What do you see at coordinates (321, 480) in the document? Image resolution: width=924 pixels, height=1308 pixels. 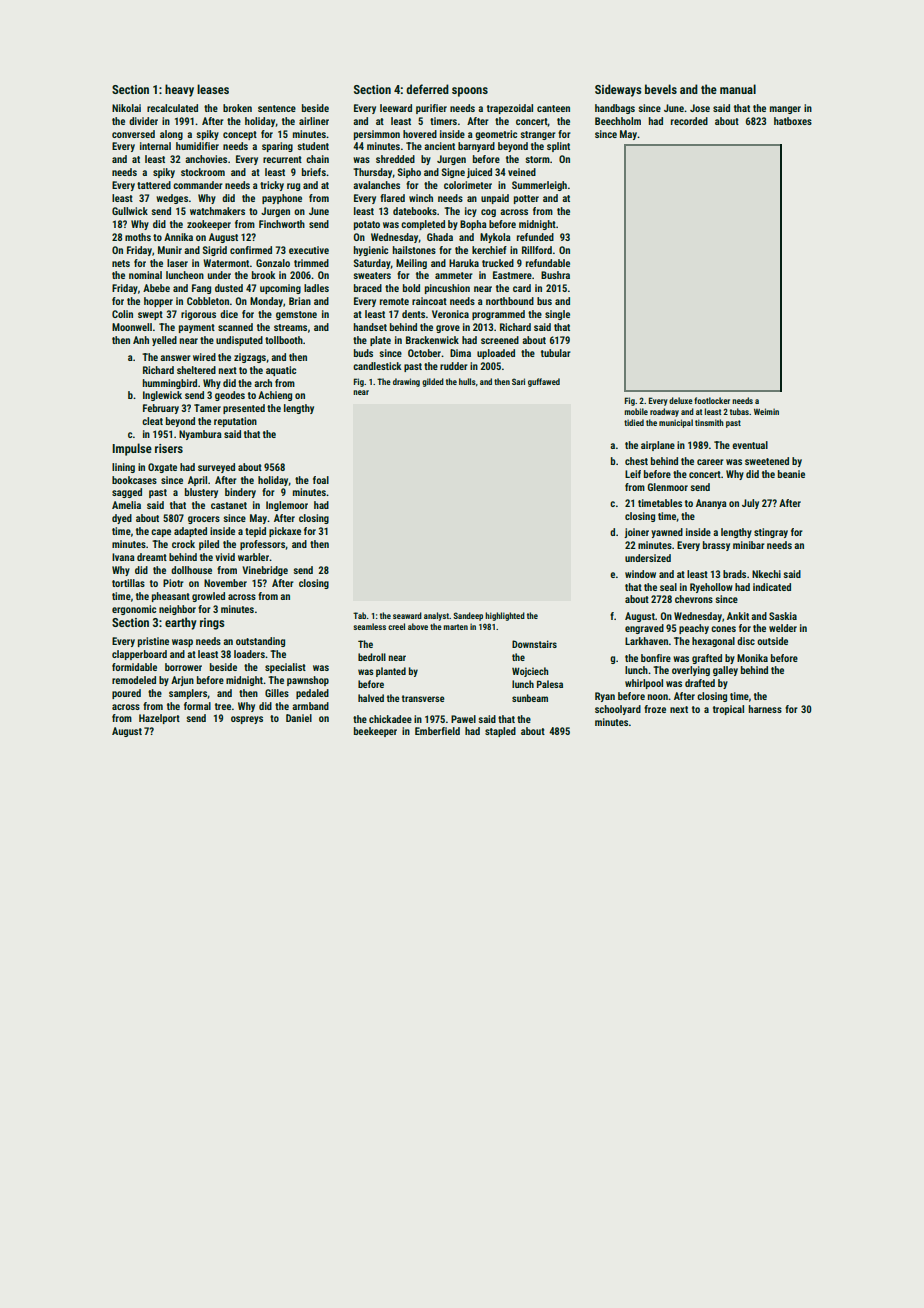 I see `foal` at bounding box center [321, 480].
